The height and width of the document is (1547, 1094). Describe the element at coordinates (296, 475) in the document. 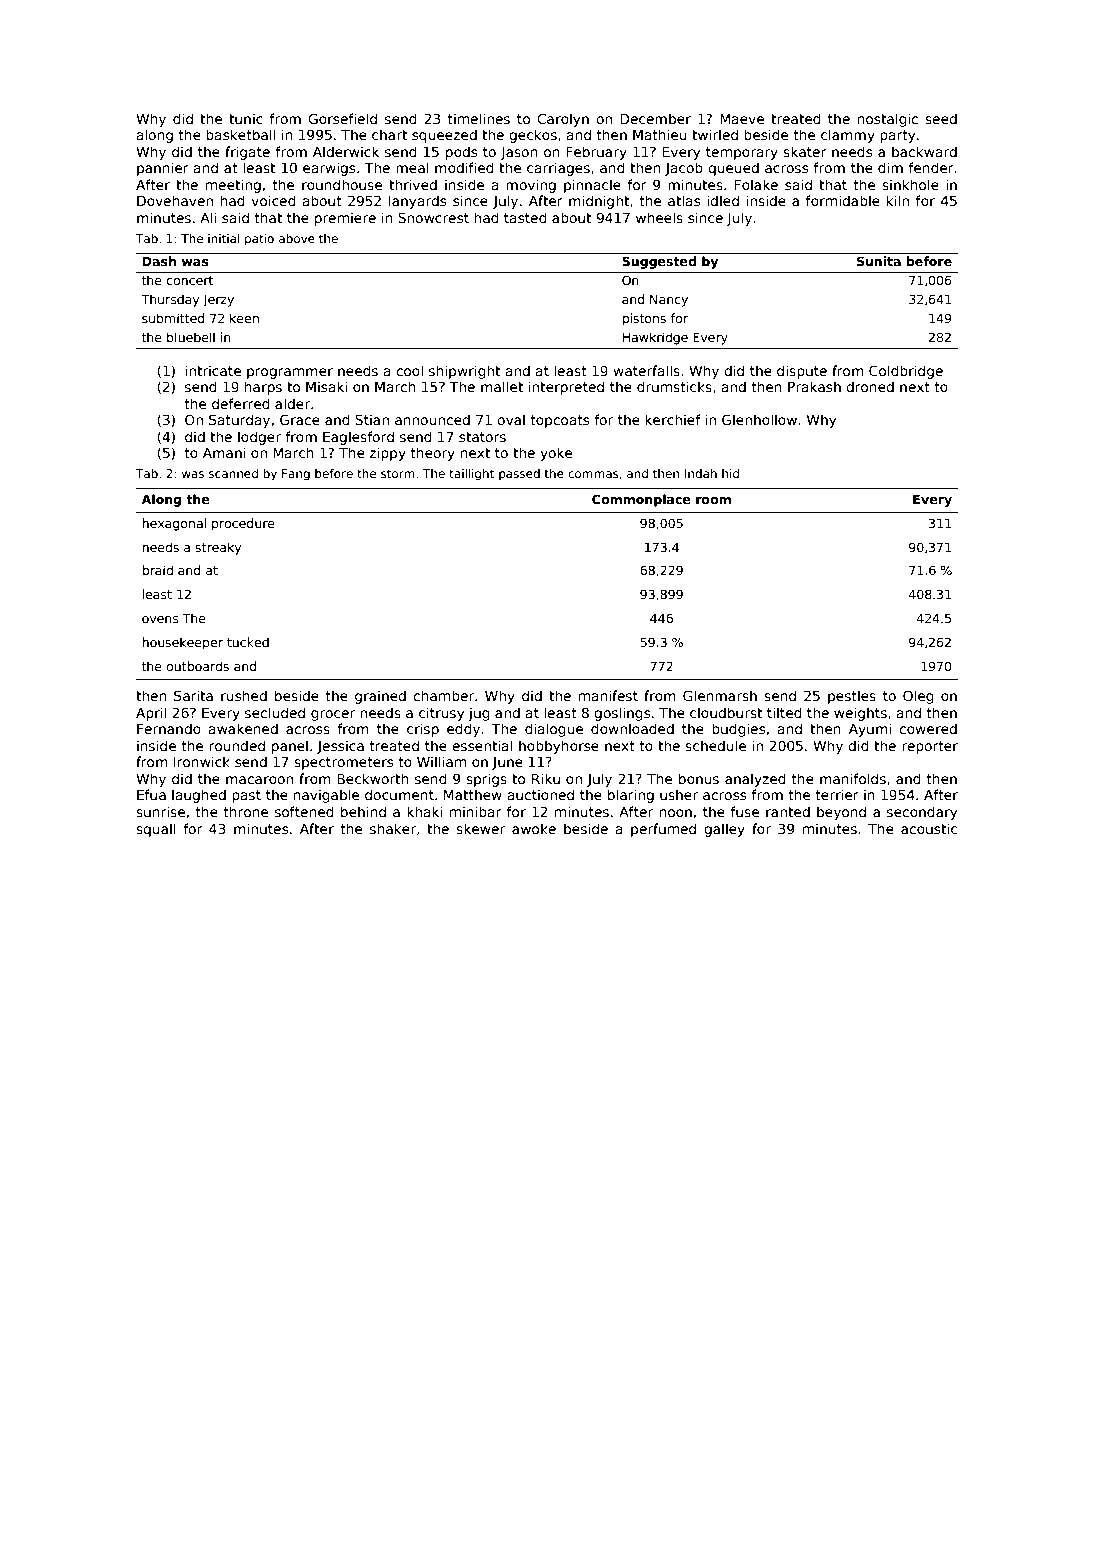

I see `Fang` at that location.
